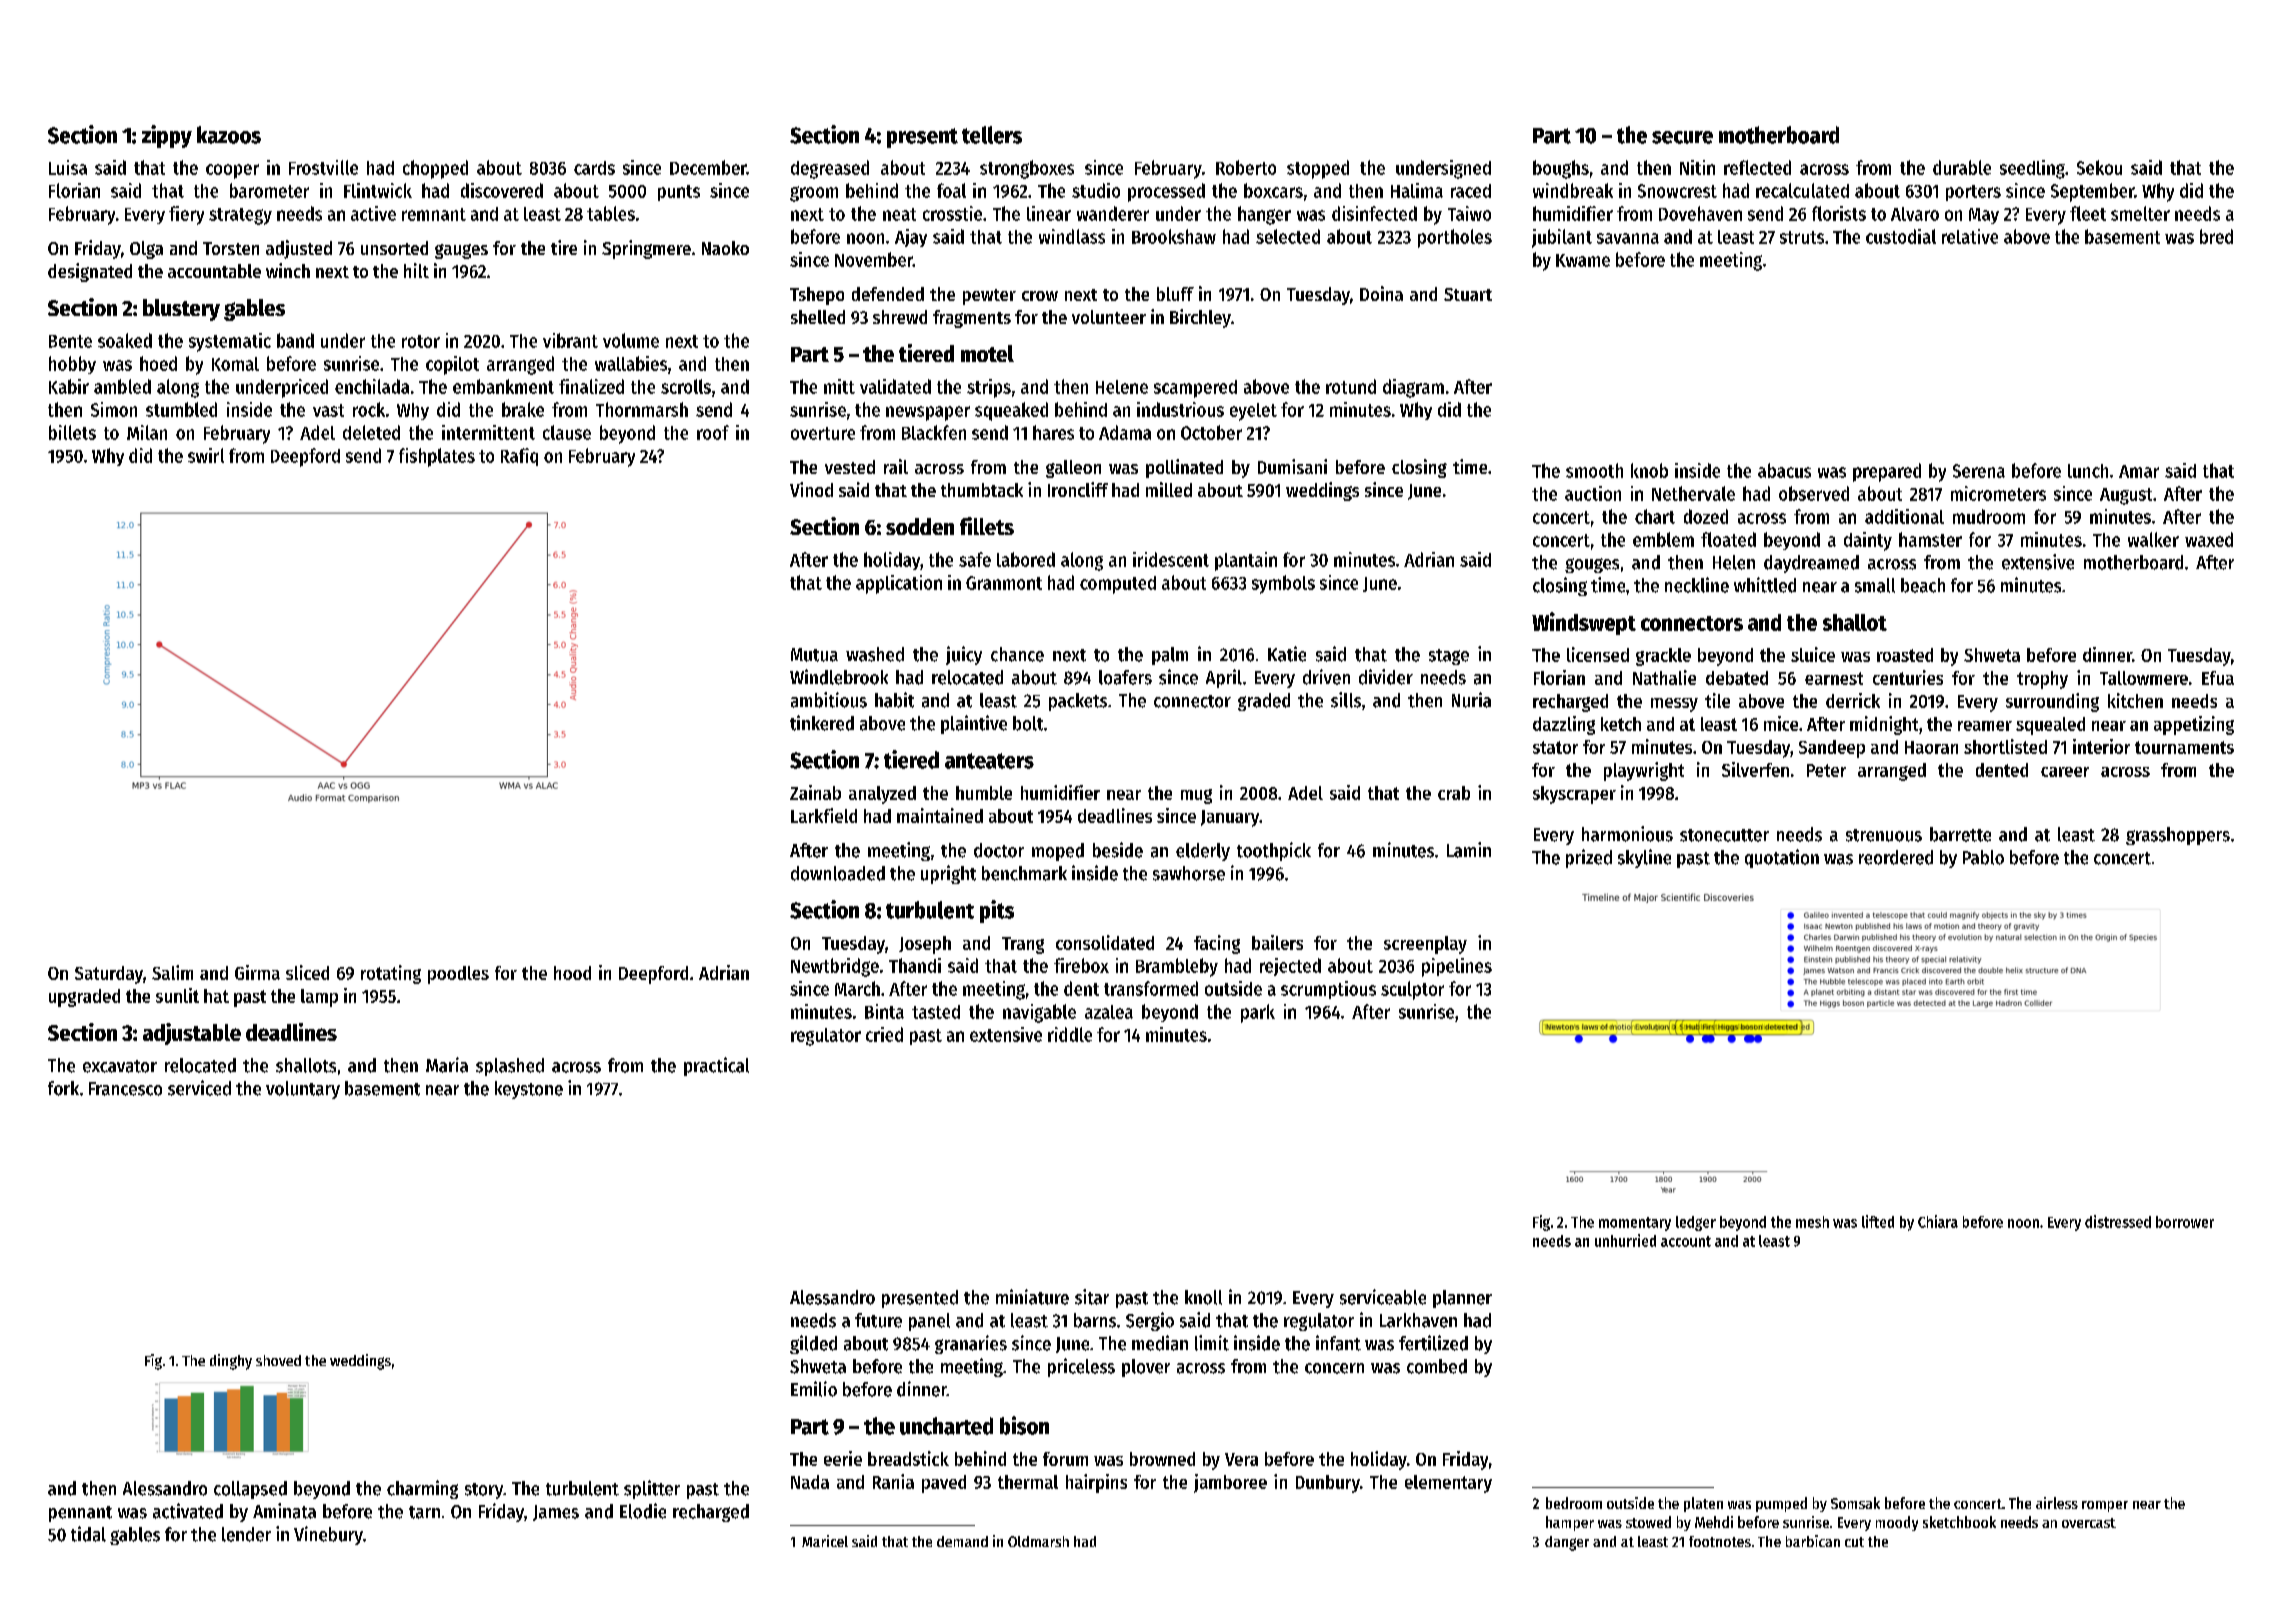  Describe the element at coordinates (1938, 1221) in the page. I see `Chiara` at that location.
